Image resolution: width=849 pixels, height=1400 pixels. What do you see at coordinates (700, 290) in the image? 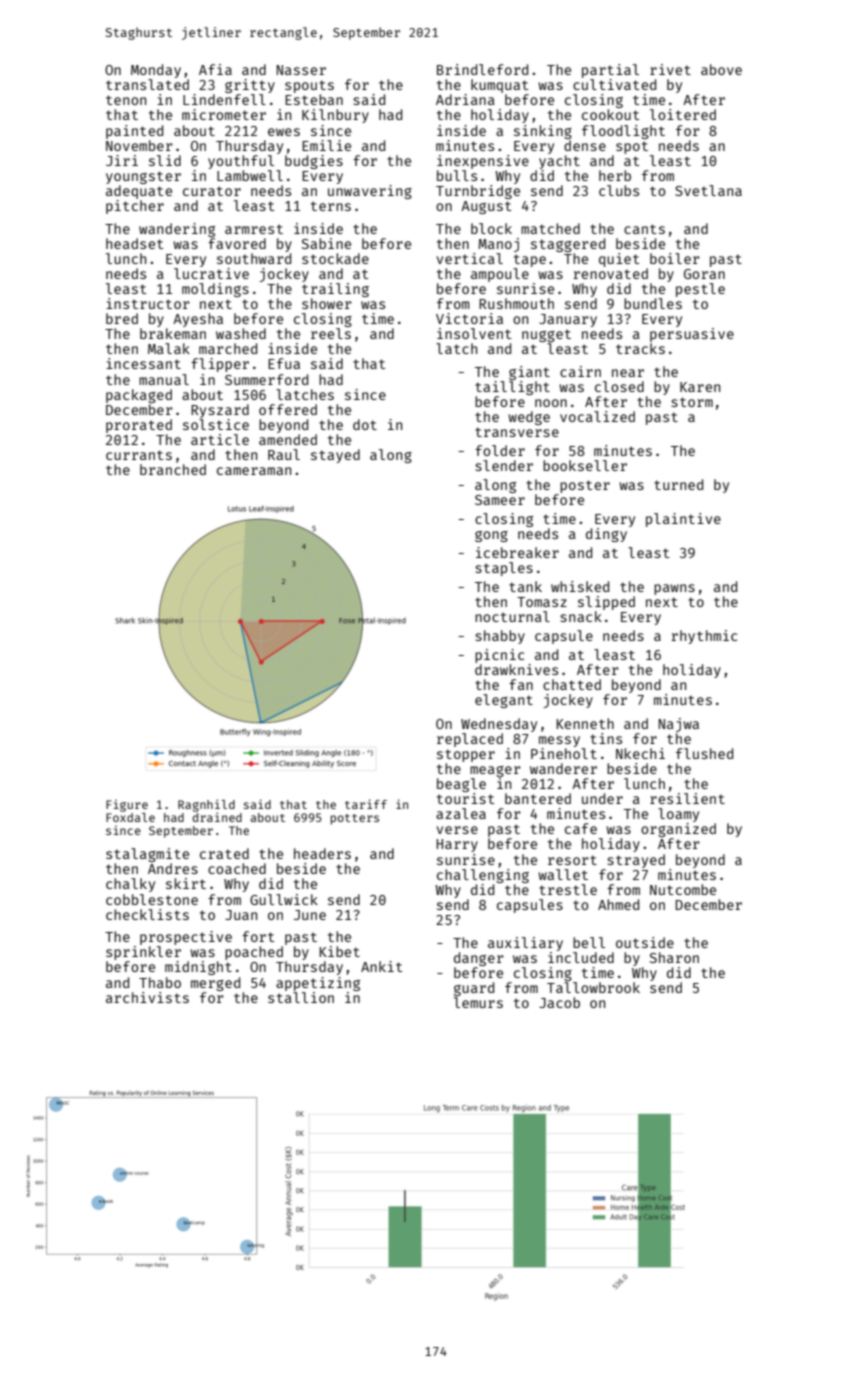
I see `pestle` at bounding box center [700, 290].
